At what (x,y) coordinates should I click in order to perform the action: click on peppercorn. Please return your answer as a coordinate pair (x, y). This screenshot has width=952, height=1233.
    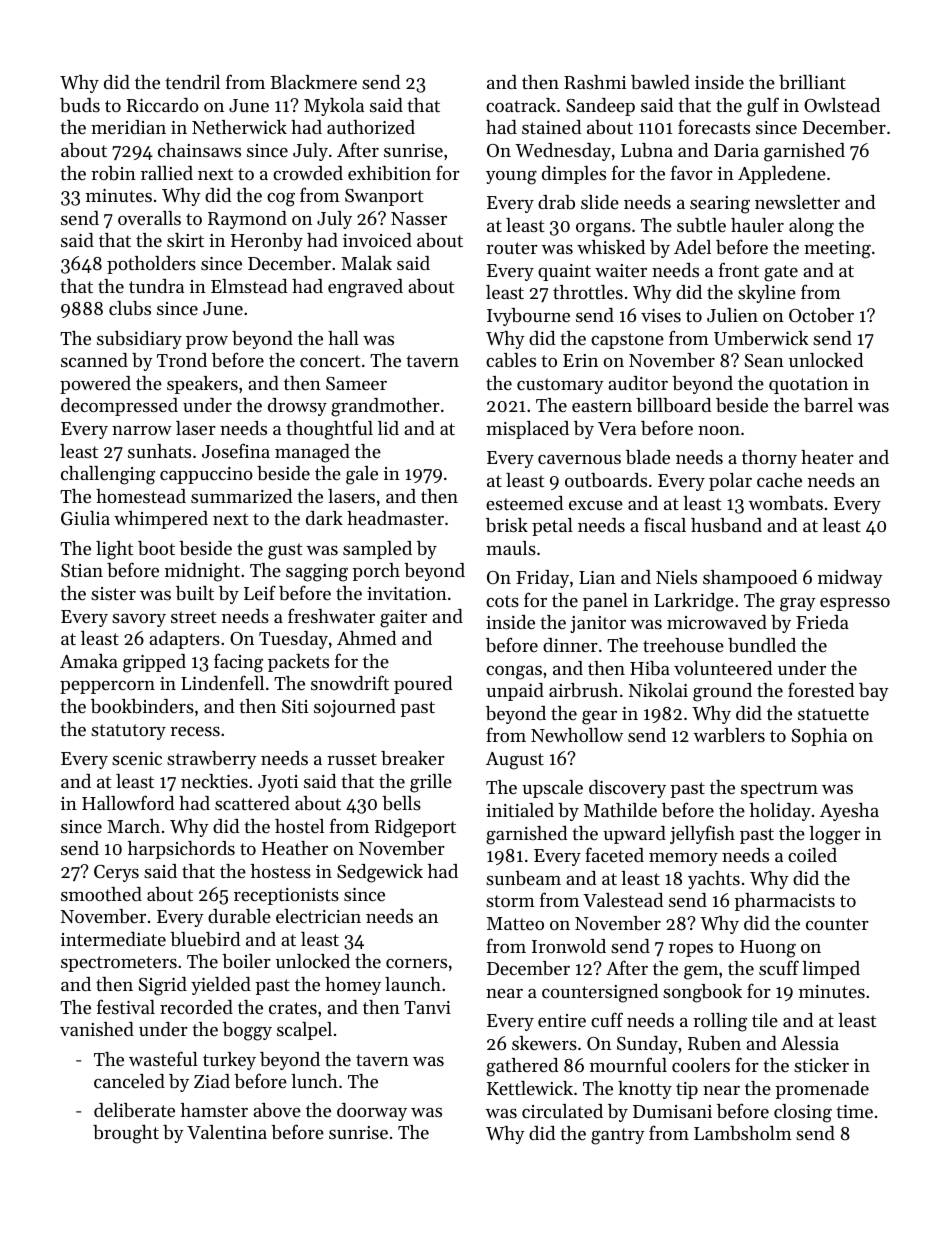
    Looking at the image, I should click on (107, 687).
